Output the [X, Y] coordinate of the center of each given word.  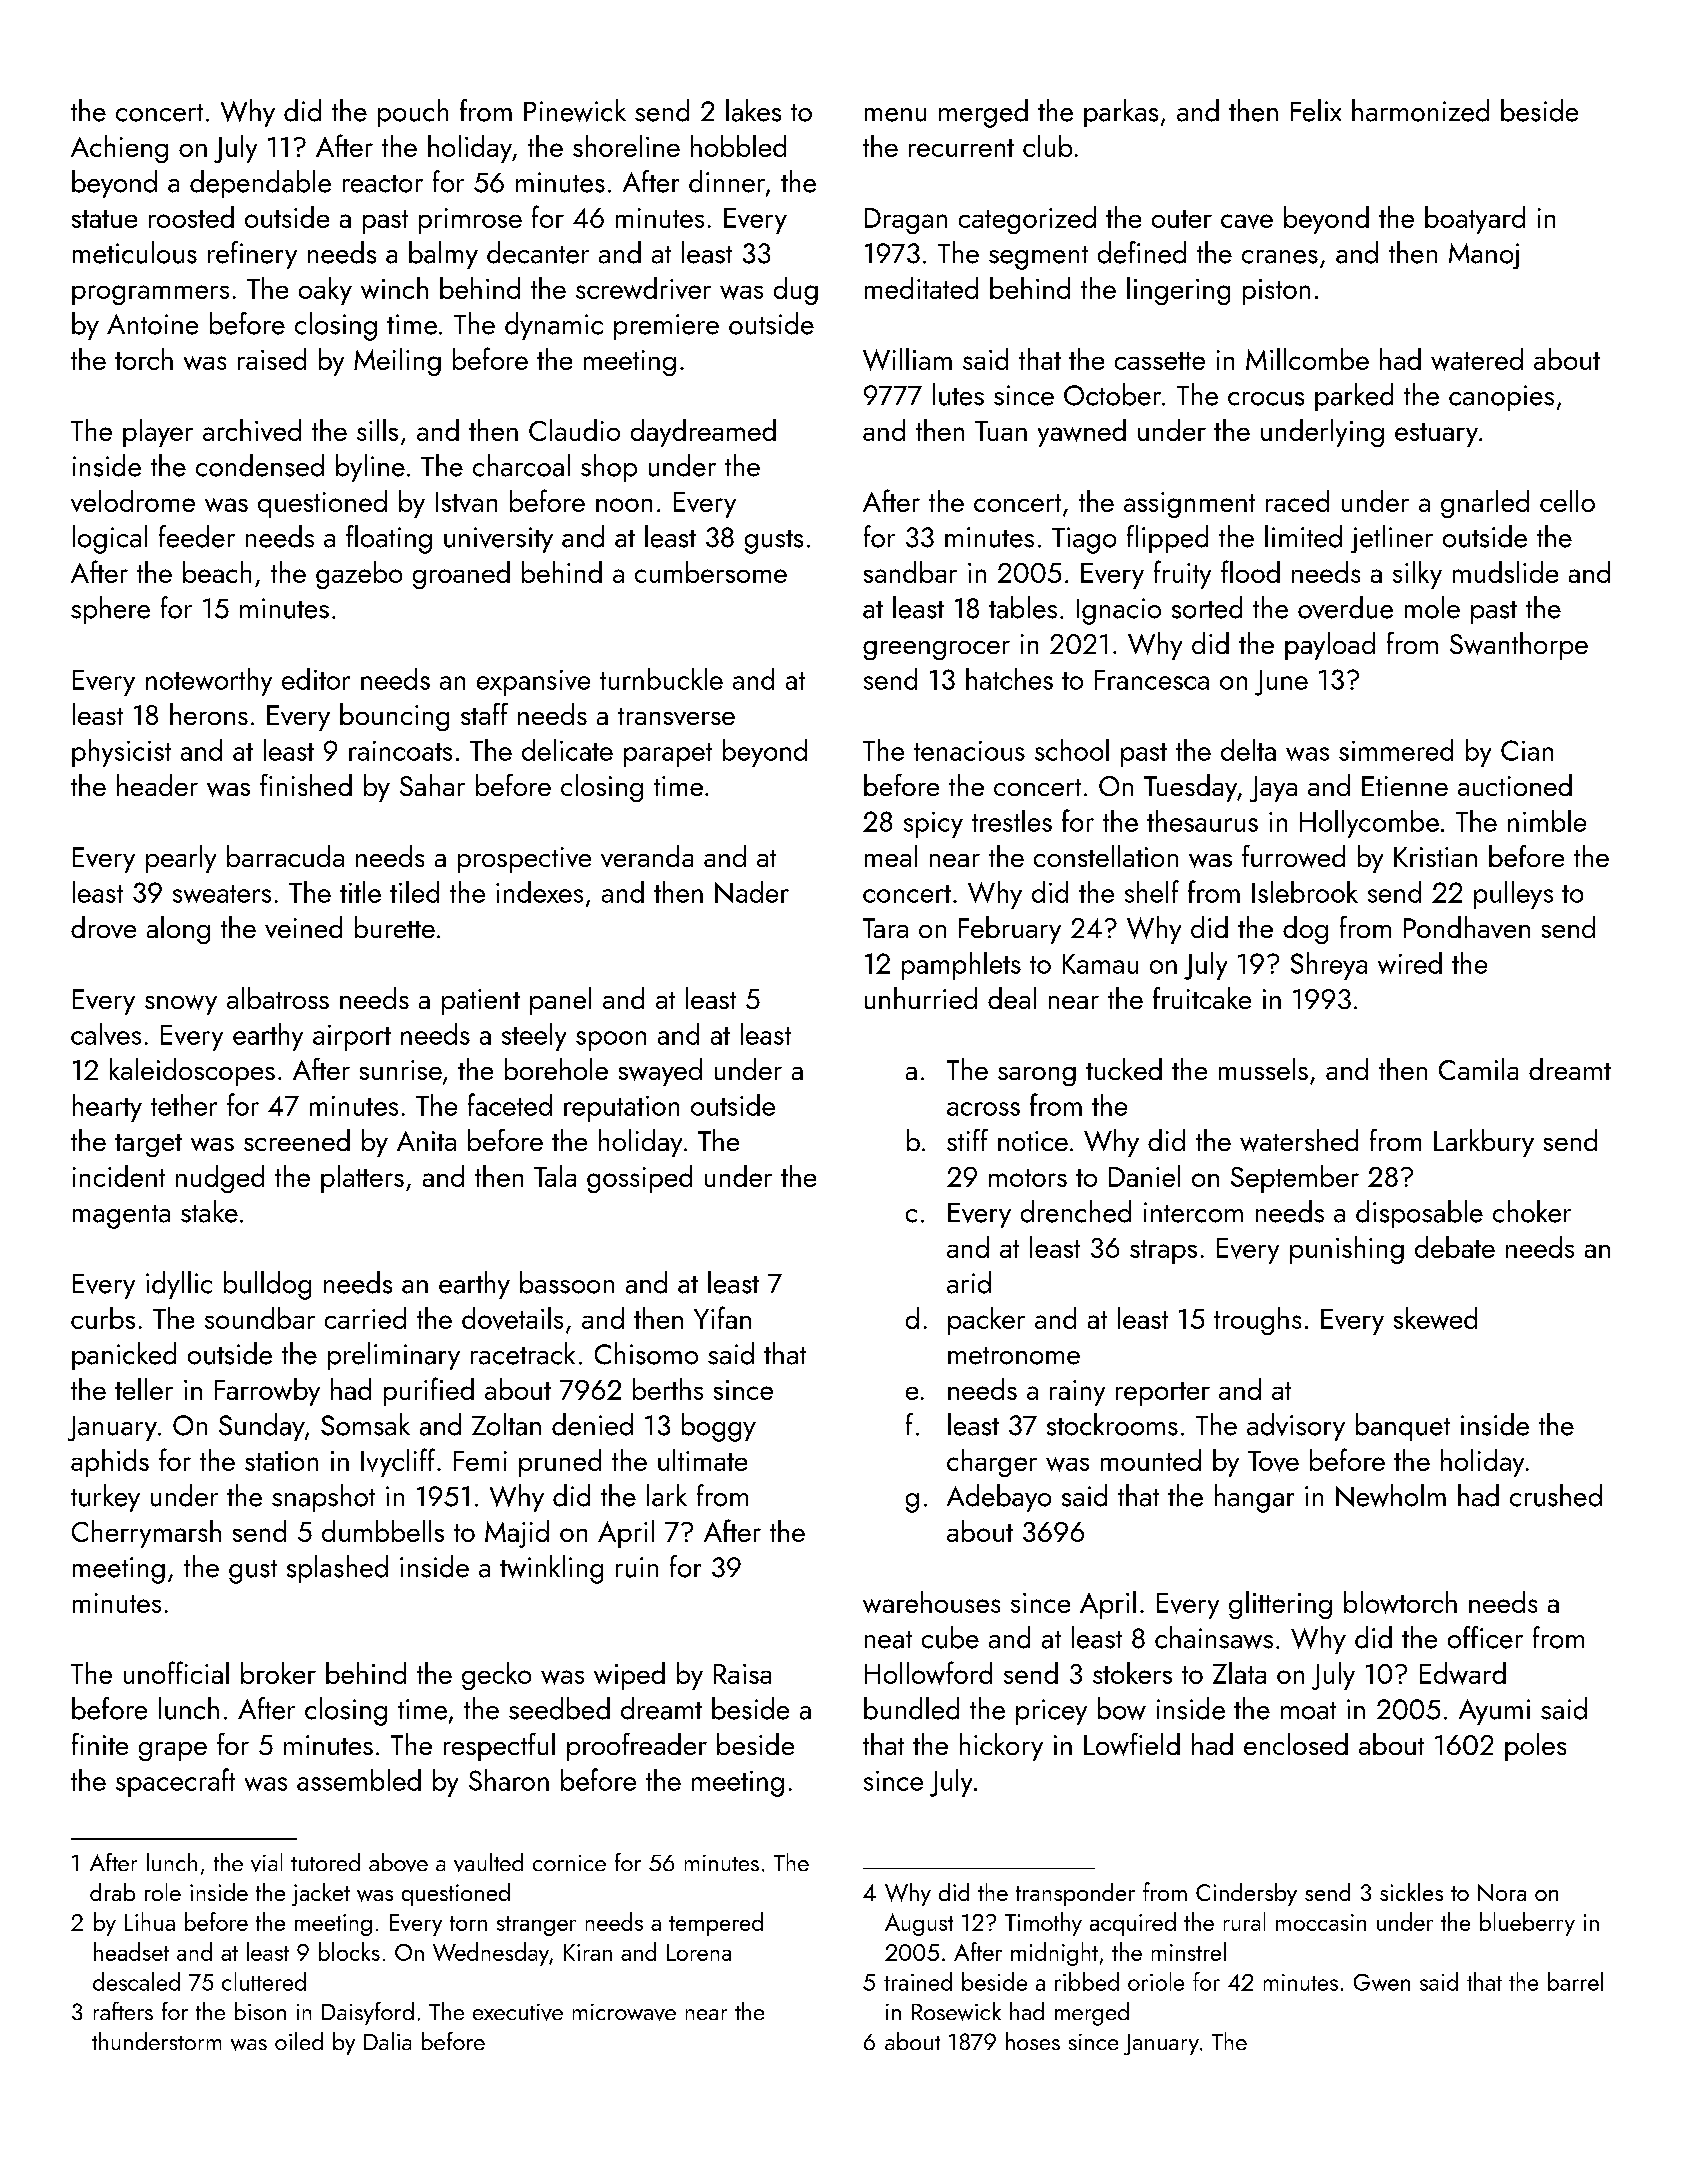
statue [104, 219]
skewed [1435, 1318]
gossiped [639, 1179]
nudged [220, 1179]
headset [131, 1951]
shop [609, 468]
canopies [1501, 398]
